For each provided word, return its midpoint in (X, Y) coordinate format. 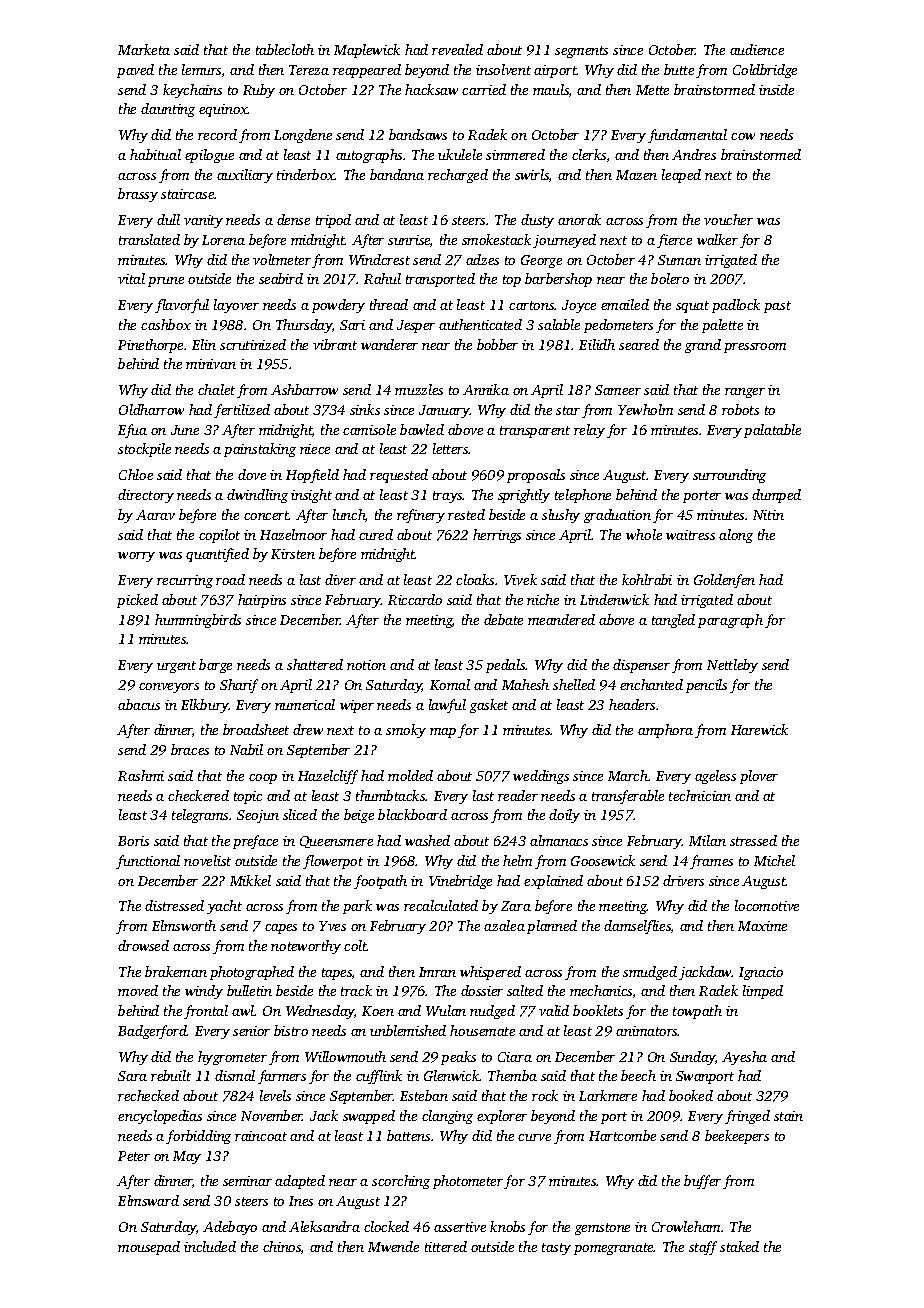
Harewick (759, 729)
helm (517, 860)
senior (251, 1031)
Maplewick (367, 51)
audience (757, 49)
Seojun (258, 816)
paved (135, 71)
